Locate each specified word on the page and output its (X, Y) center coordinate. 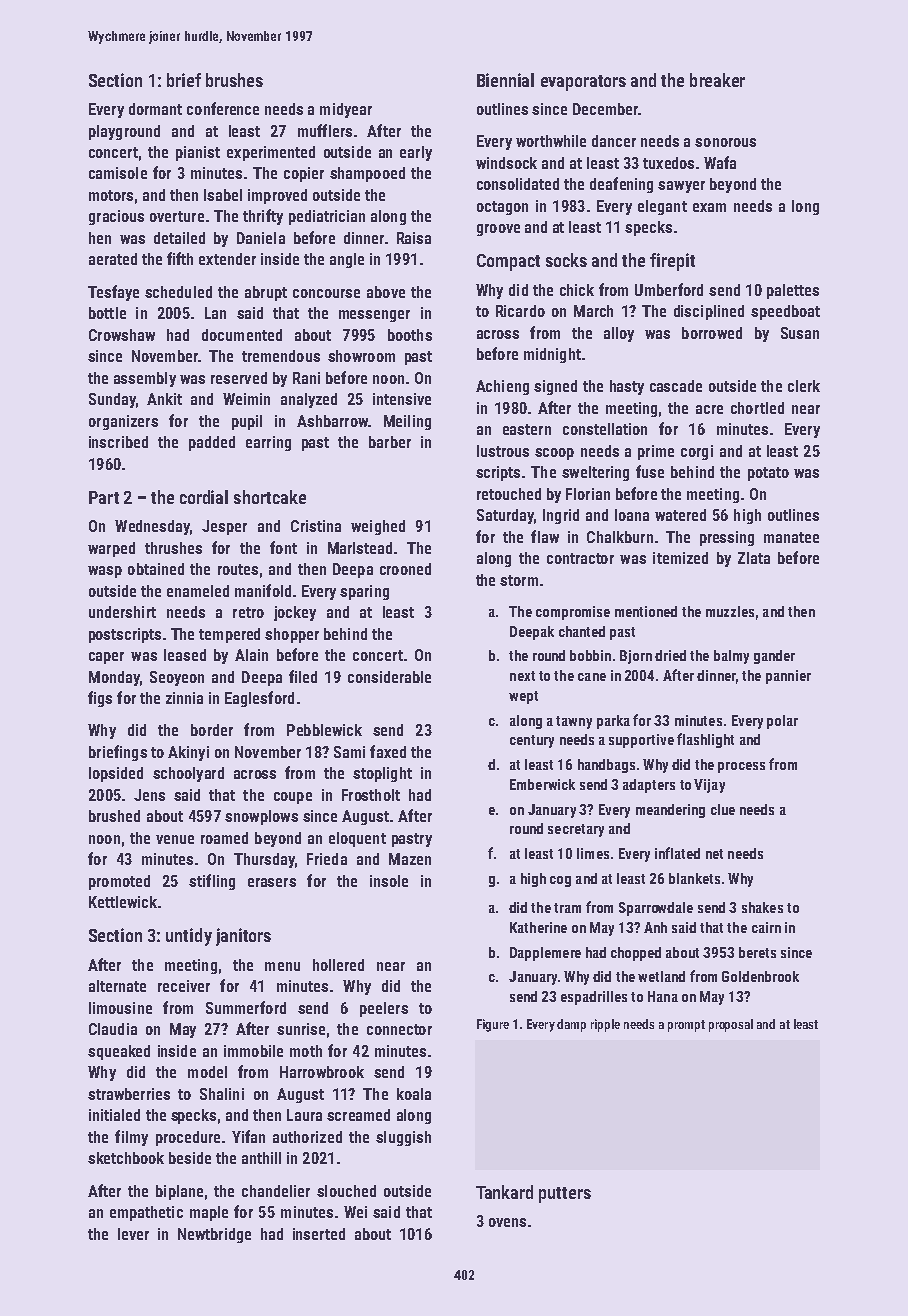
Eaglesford (259, 699)
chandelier (276, 1191)
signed (555, 387)
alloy (619, 334)
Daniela (261, 238)
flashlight (705, 740)
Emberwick (542, 784)
